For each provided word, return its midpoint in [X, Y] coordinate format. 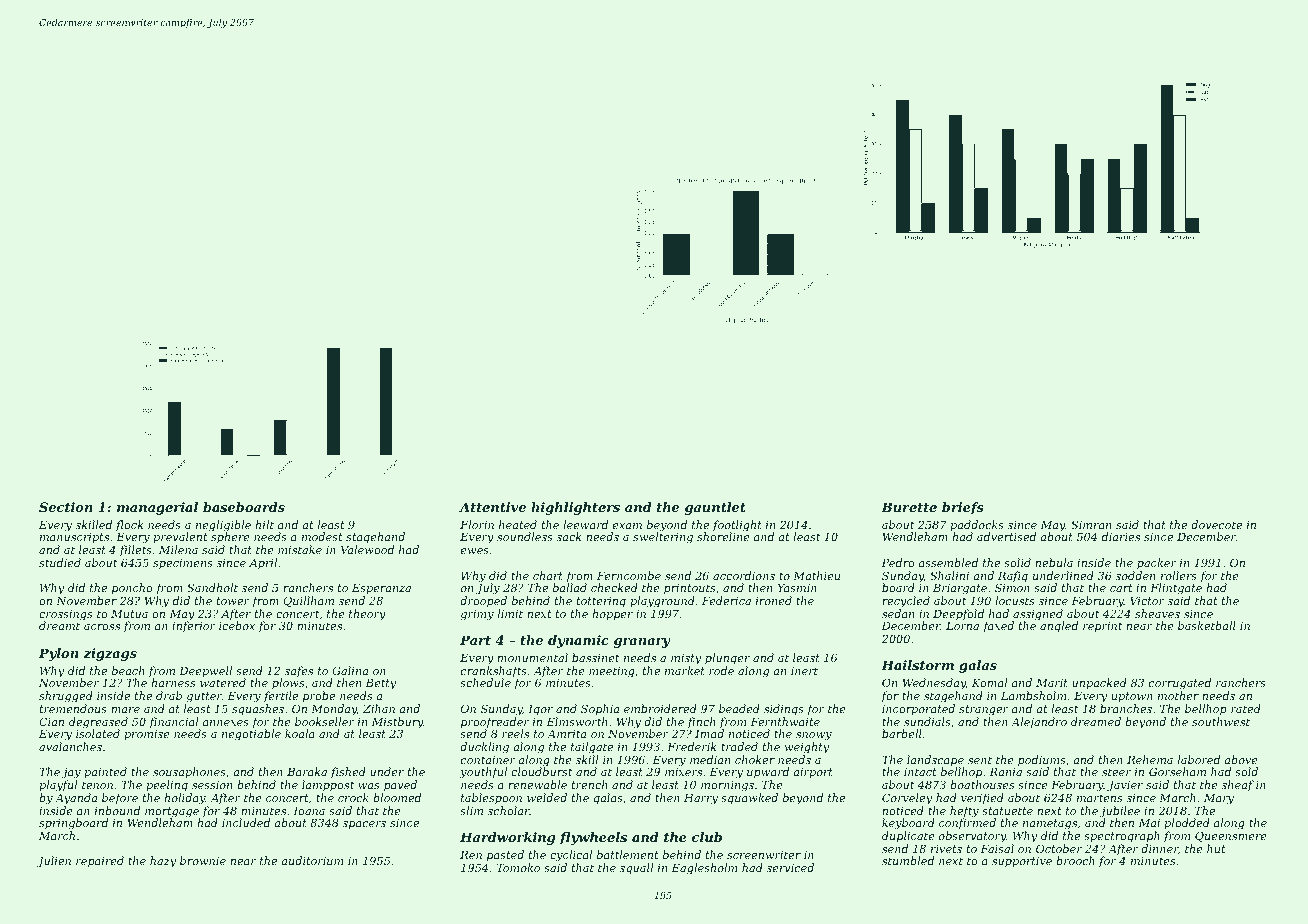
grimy [477, 615]
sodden [1135, 575]
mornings [727, 786]
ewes [475, 551]
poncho [132, 589]
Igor [540, 710]
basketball [1207, 625]
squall [636, 869]
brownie [203, 860]
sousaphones [189, 772]
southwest [1221, 721]
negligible [223, 526]
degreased [98, 723]
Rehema [1150, 759]
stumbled [908, 860]
